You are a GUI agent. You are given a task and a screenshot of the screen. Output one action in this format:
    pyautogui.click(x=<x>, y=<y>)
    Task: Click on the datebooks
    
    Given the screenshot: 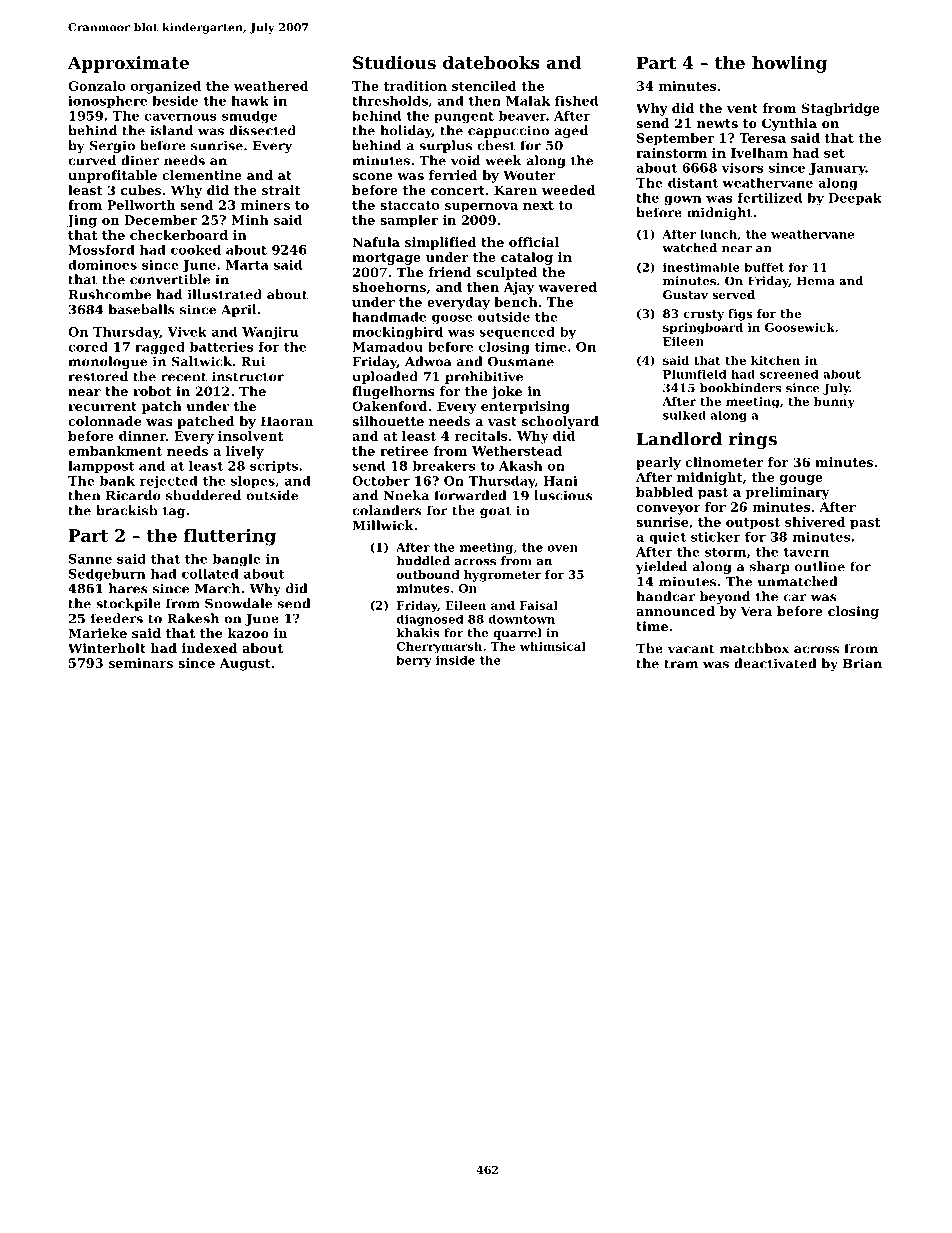 What is the action you would take?
    pyautogui.click(x=491, y=62)
